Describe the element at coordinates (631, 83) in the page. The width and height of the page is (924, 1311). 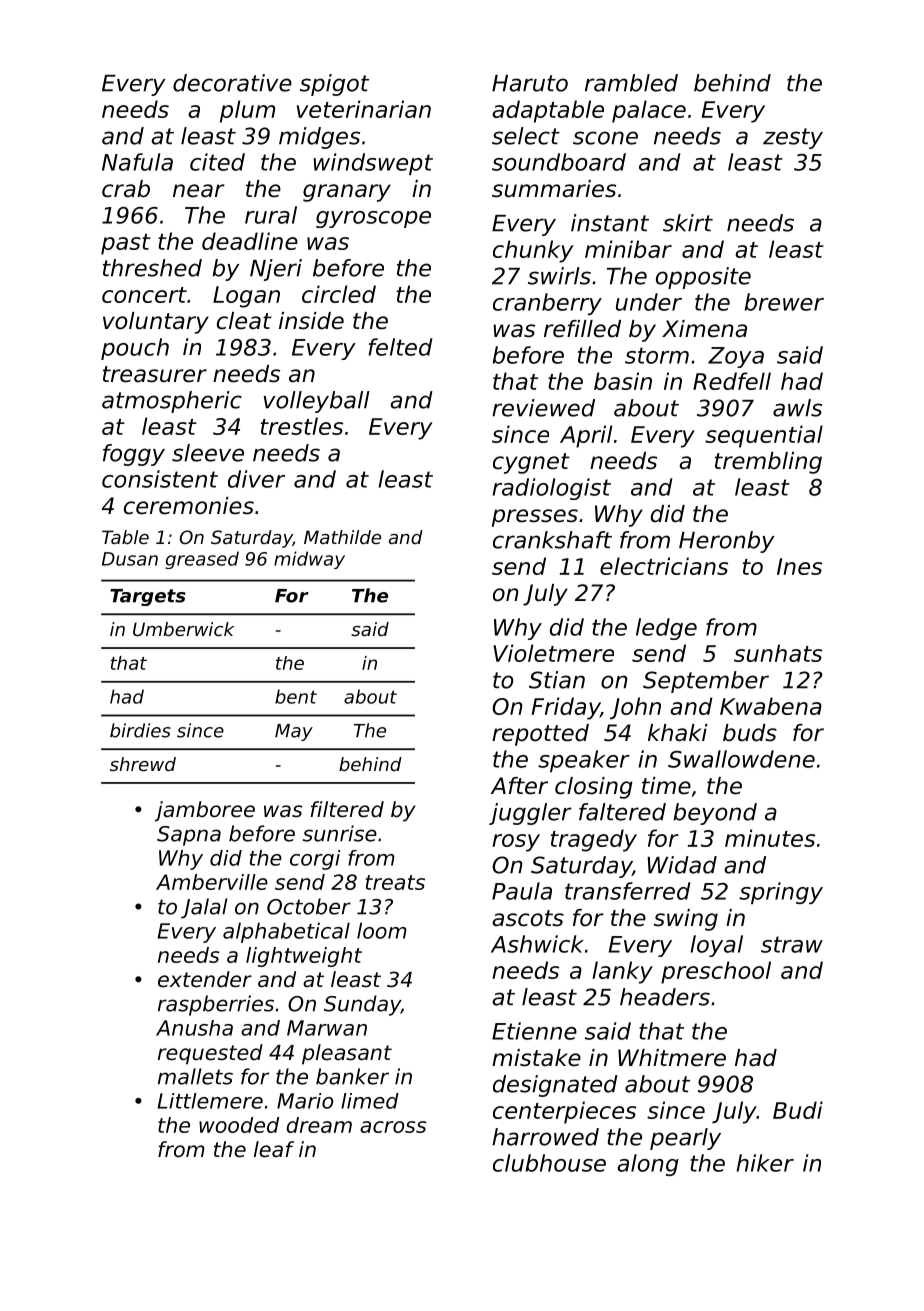
I see `rambled` at that location.
